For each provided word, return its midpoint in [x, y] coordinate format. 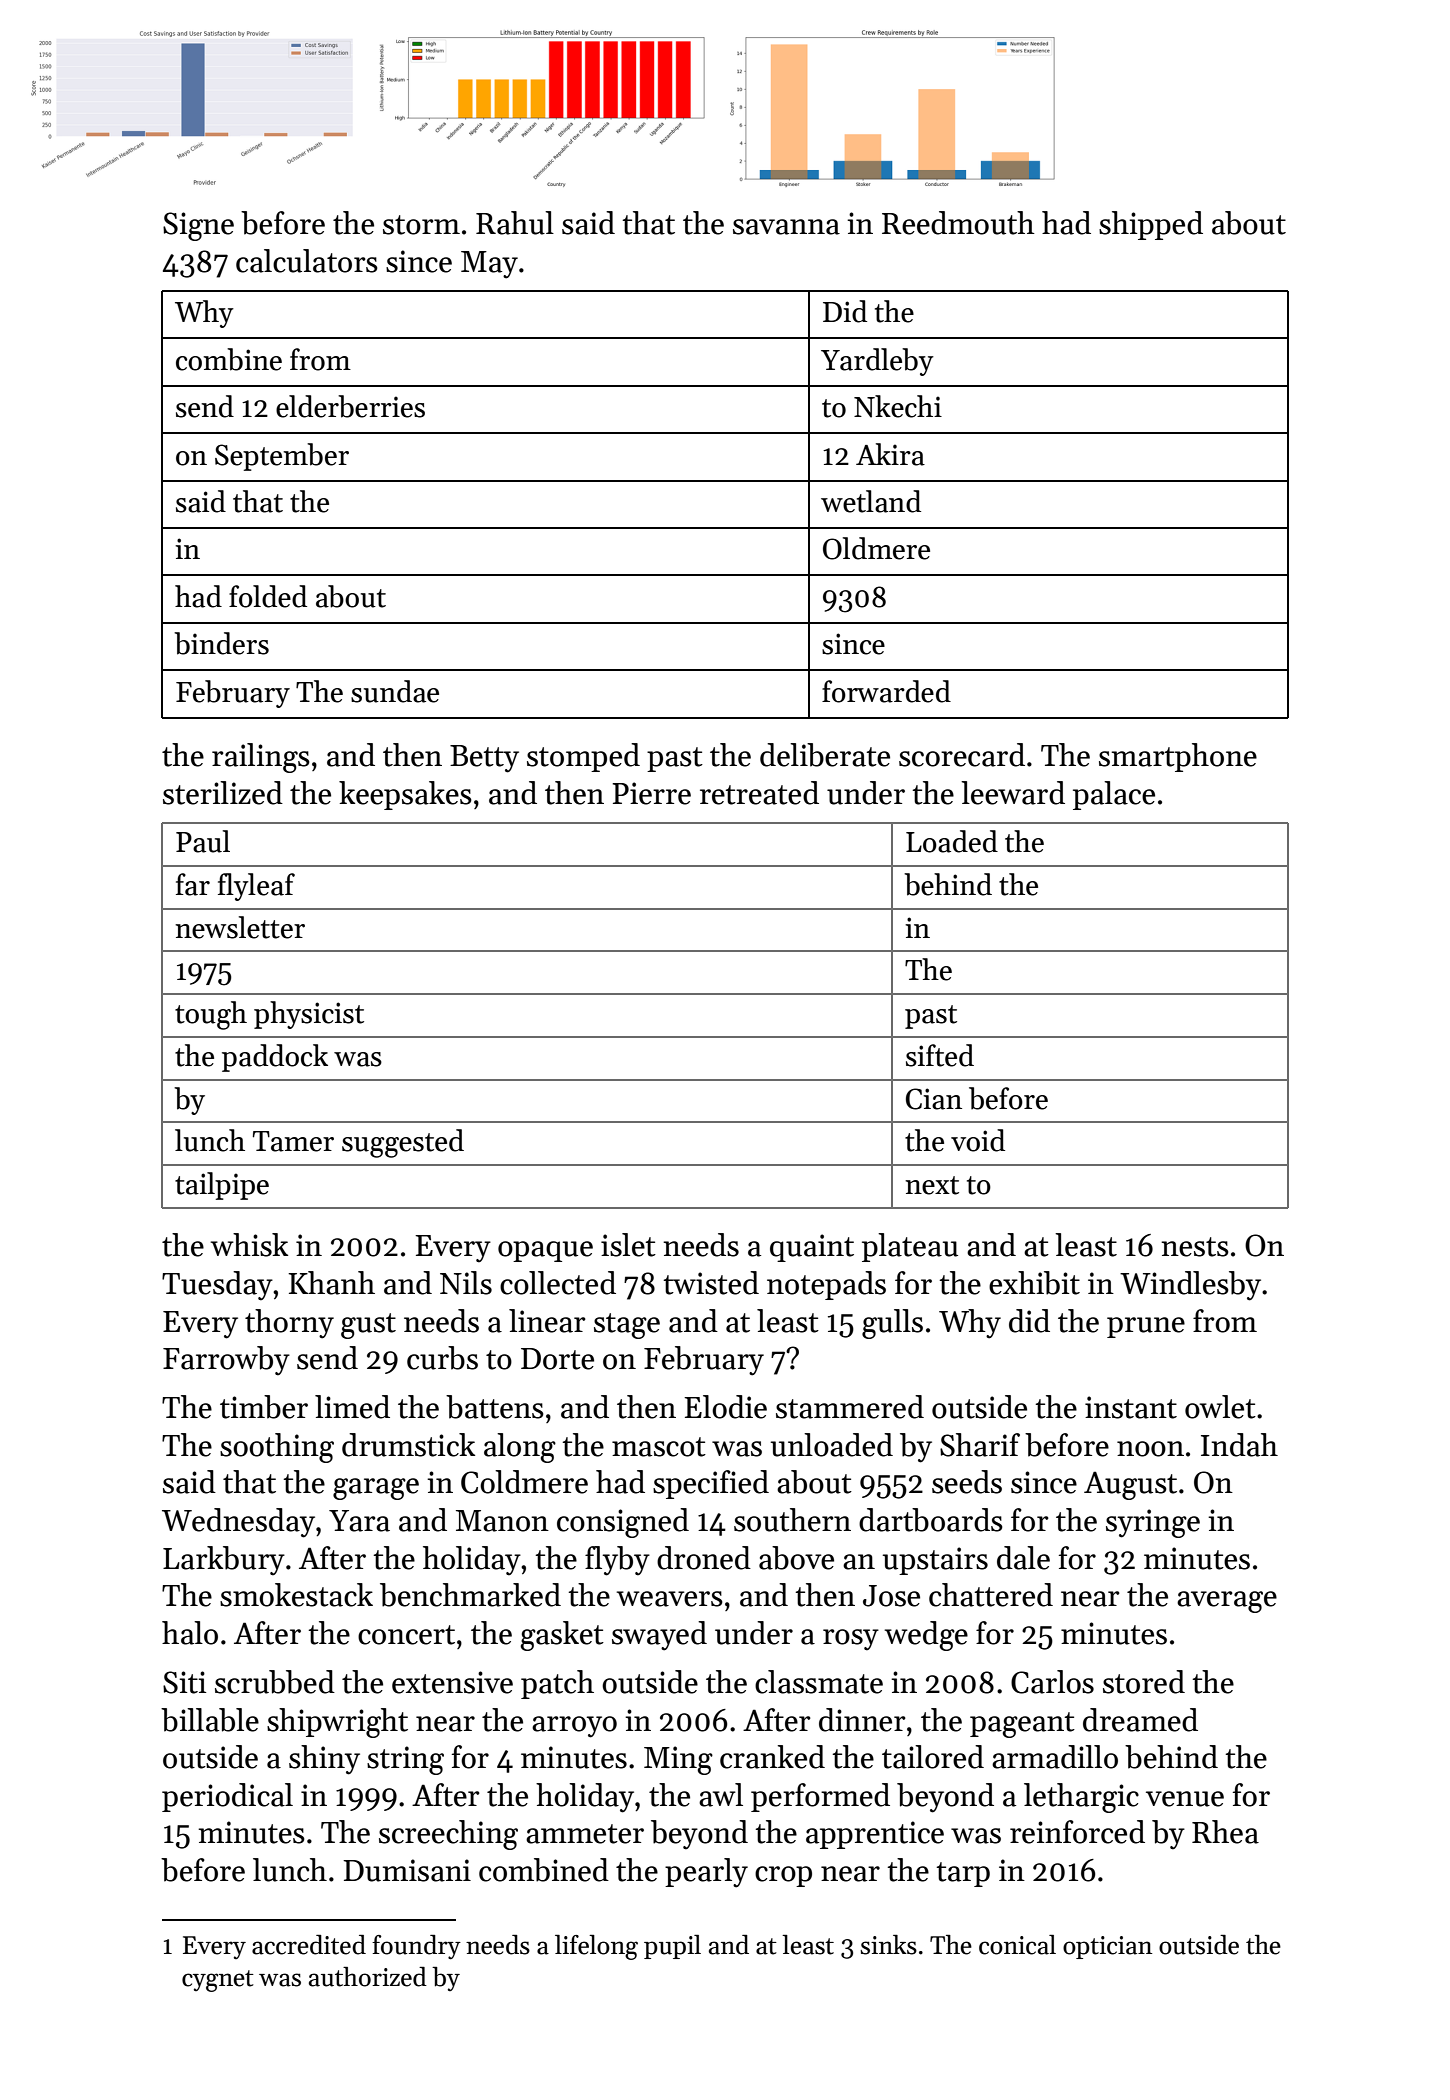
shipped [1151, 225]
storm [421, 225]
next [932, 1185]
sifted [940, 1055]
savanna [786, 227]
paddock [275, 1058]
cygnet [218, 1981]
